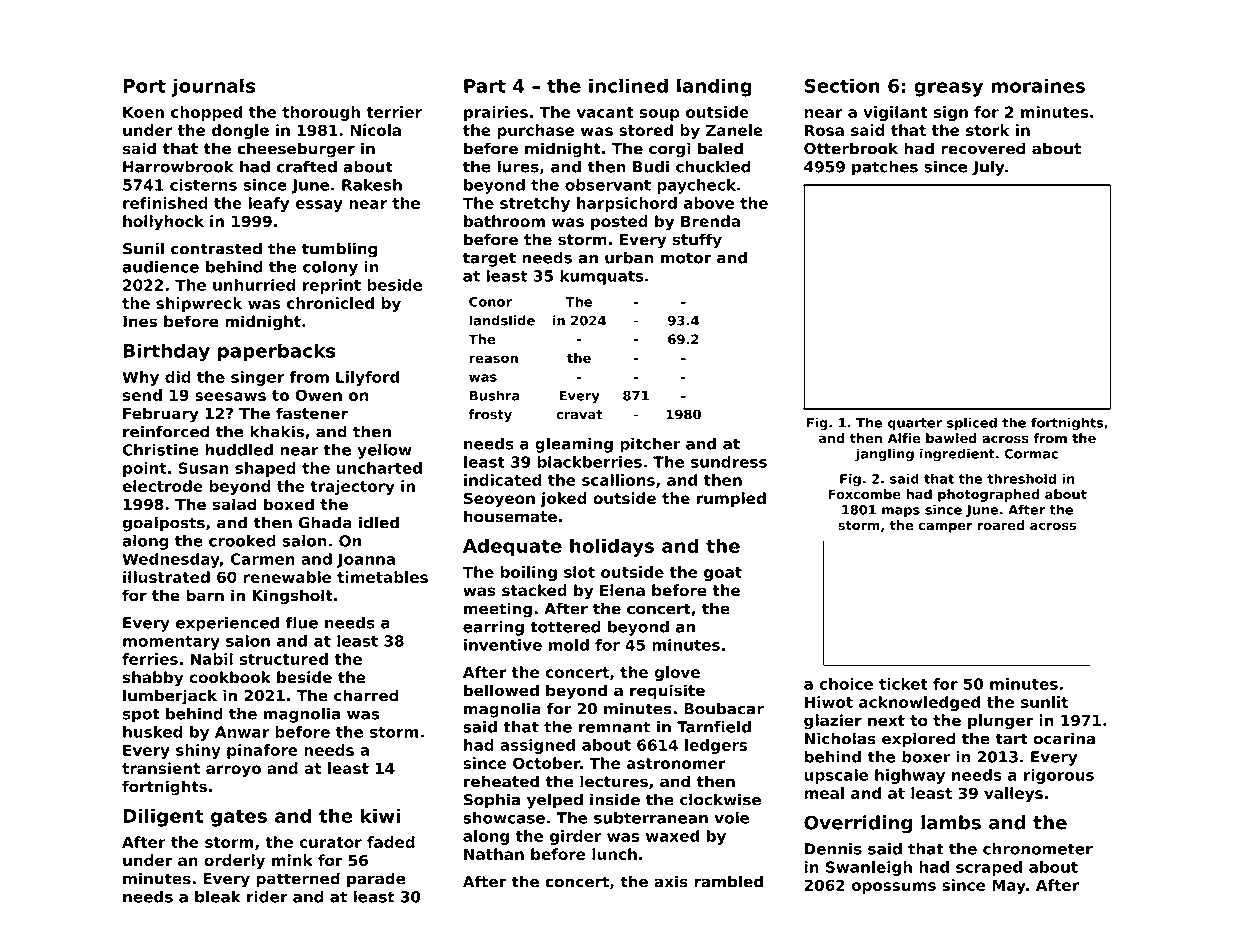 This page has width=1233, height=952. I want to click on July, so click(988, 168).
